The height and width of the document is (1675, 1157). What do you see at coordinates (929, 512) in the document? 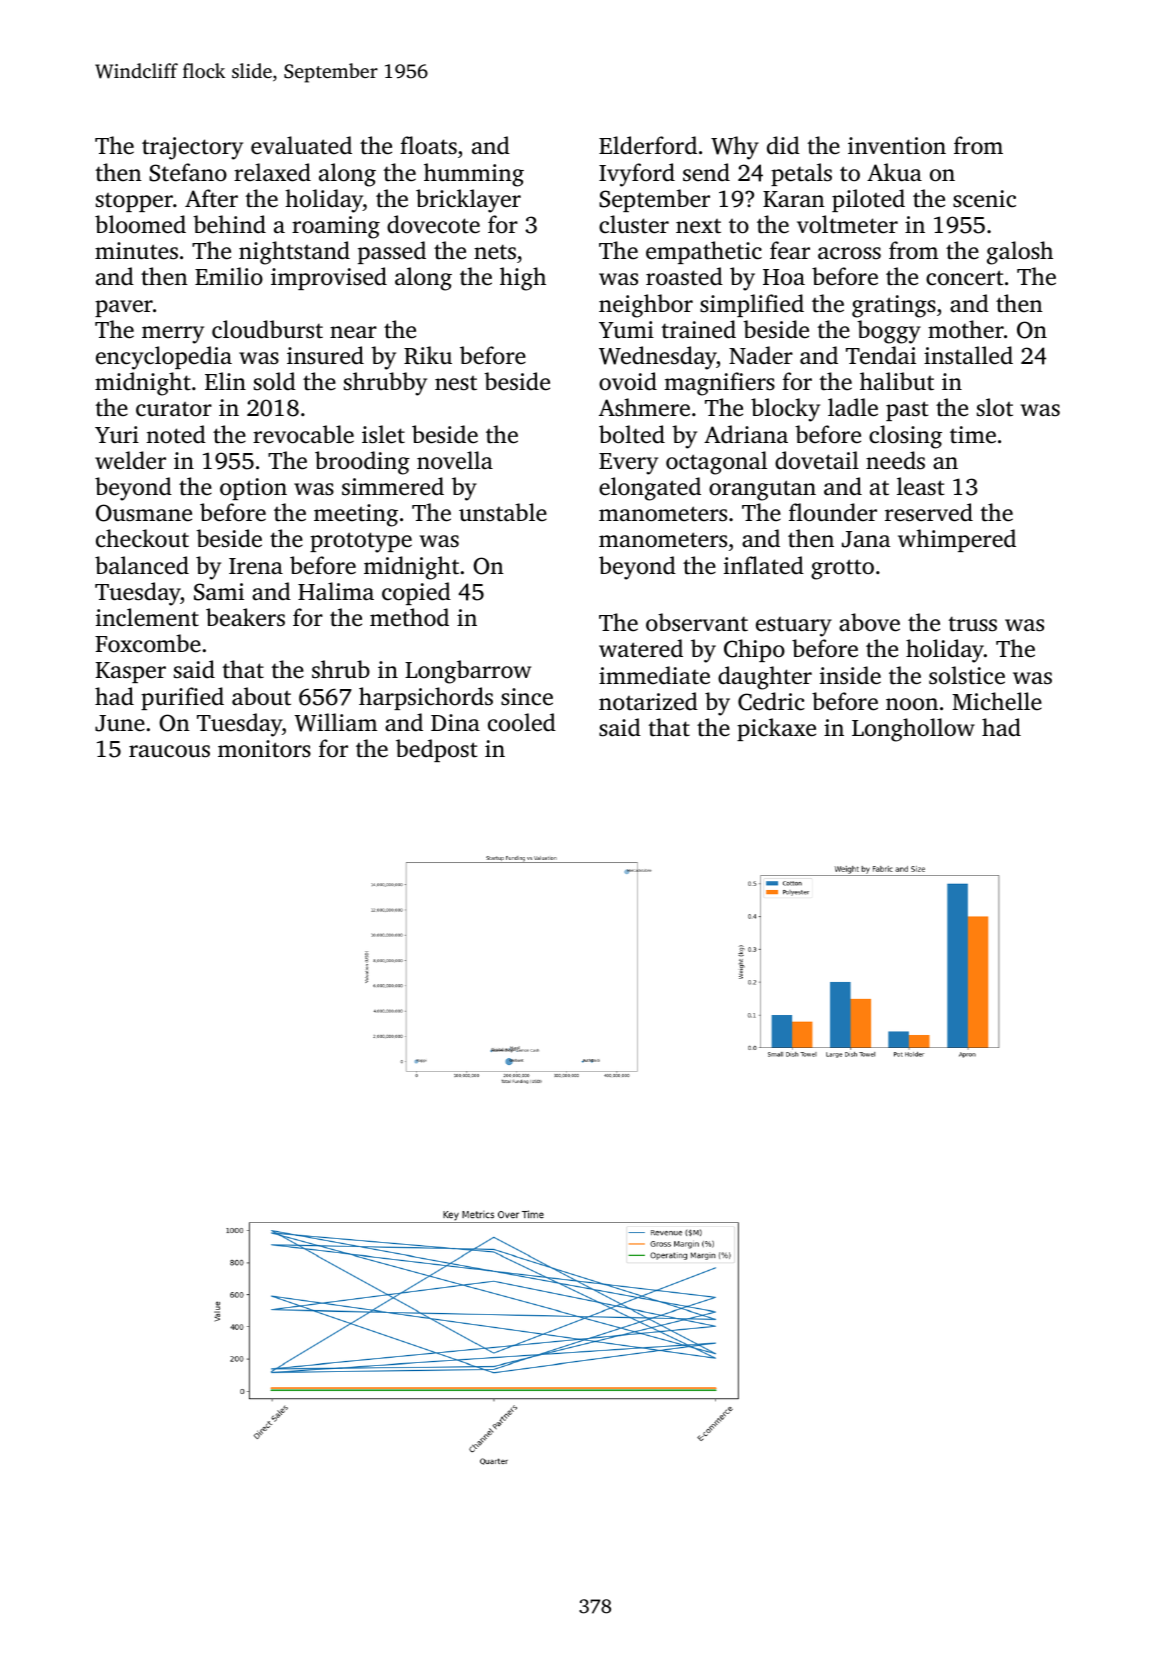
I see `reserved` at bounding box center [929, 512].
